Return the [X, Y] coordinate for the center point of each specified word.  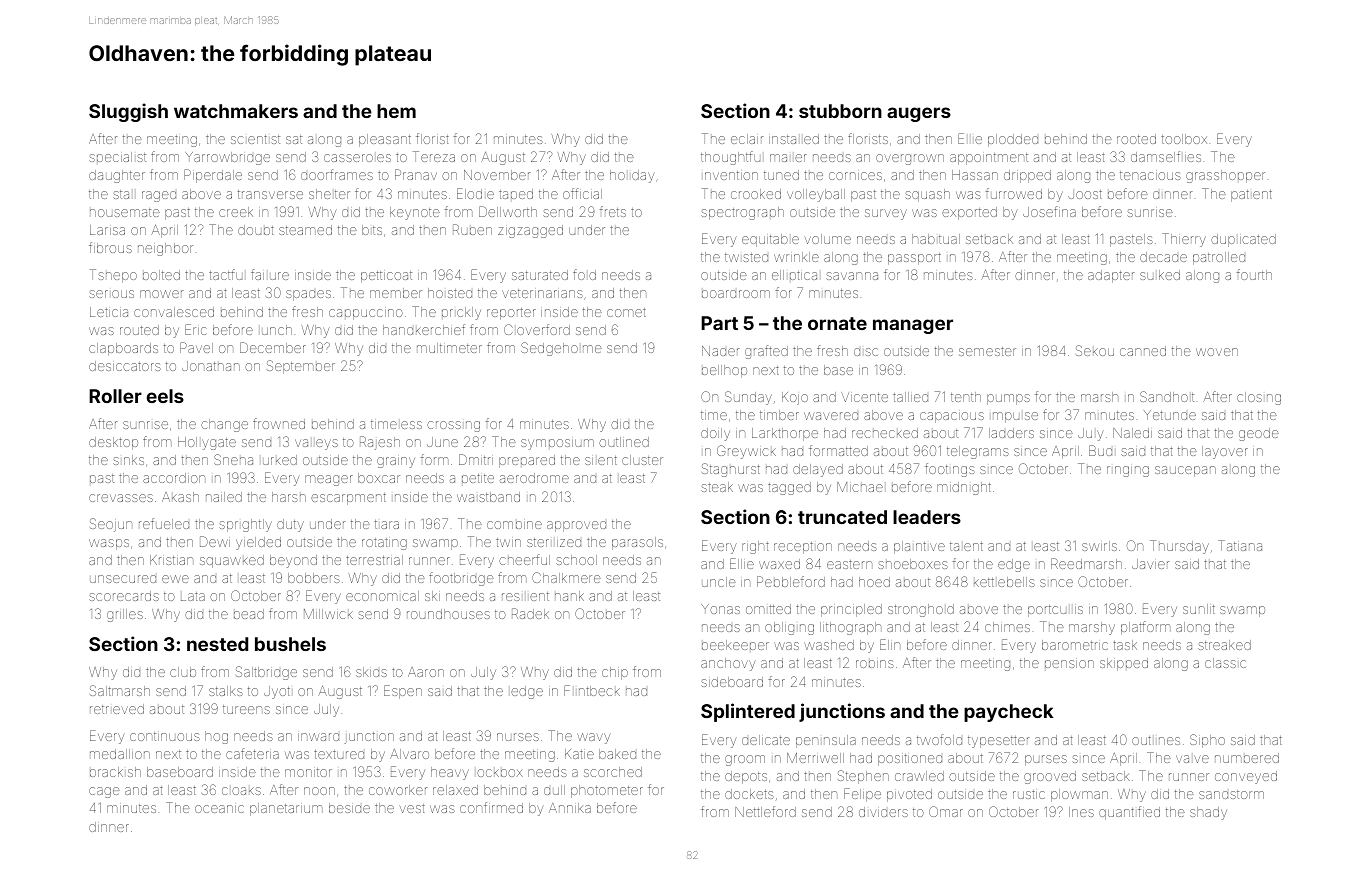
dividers [883, 812]
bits [372, 230]
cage [104, 792]
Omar [946, 811]
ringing [1128, 471]
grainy [396, 462]
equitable [770, 240]
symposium [557, 444]
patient [1251, 196]
